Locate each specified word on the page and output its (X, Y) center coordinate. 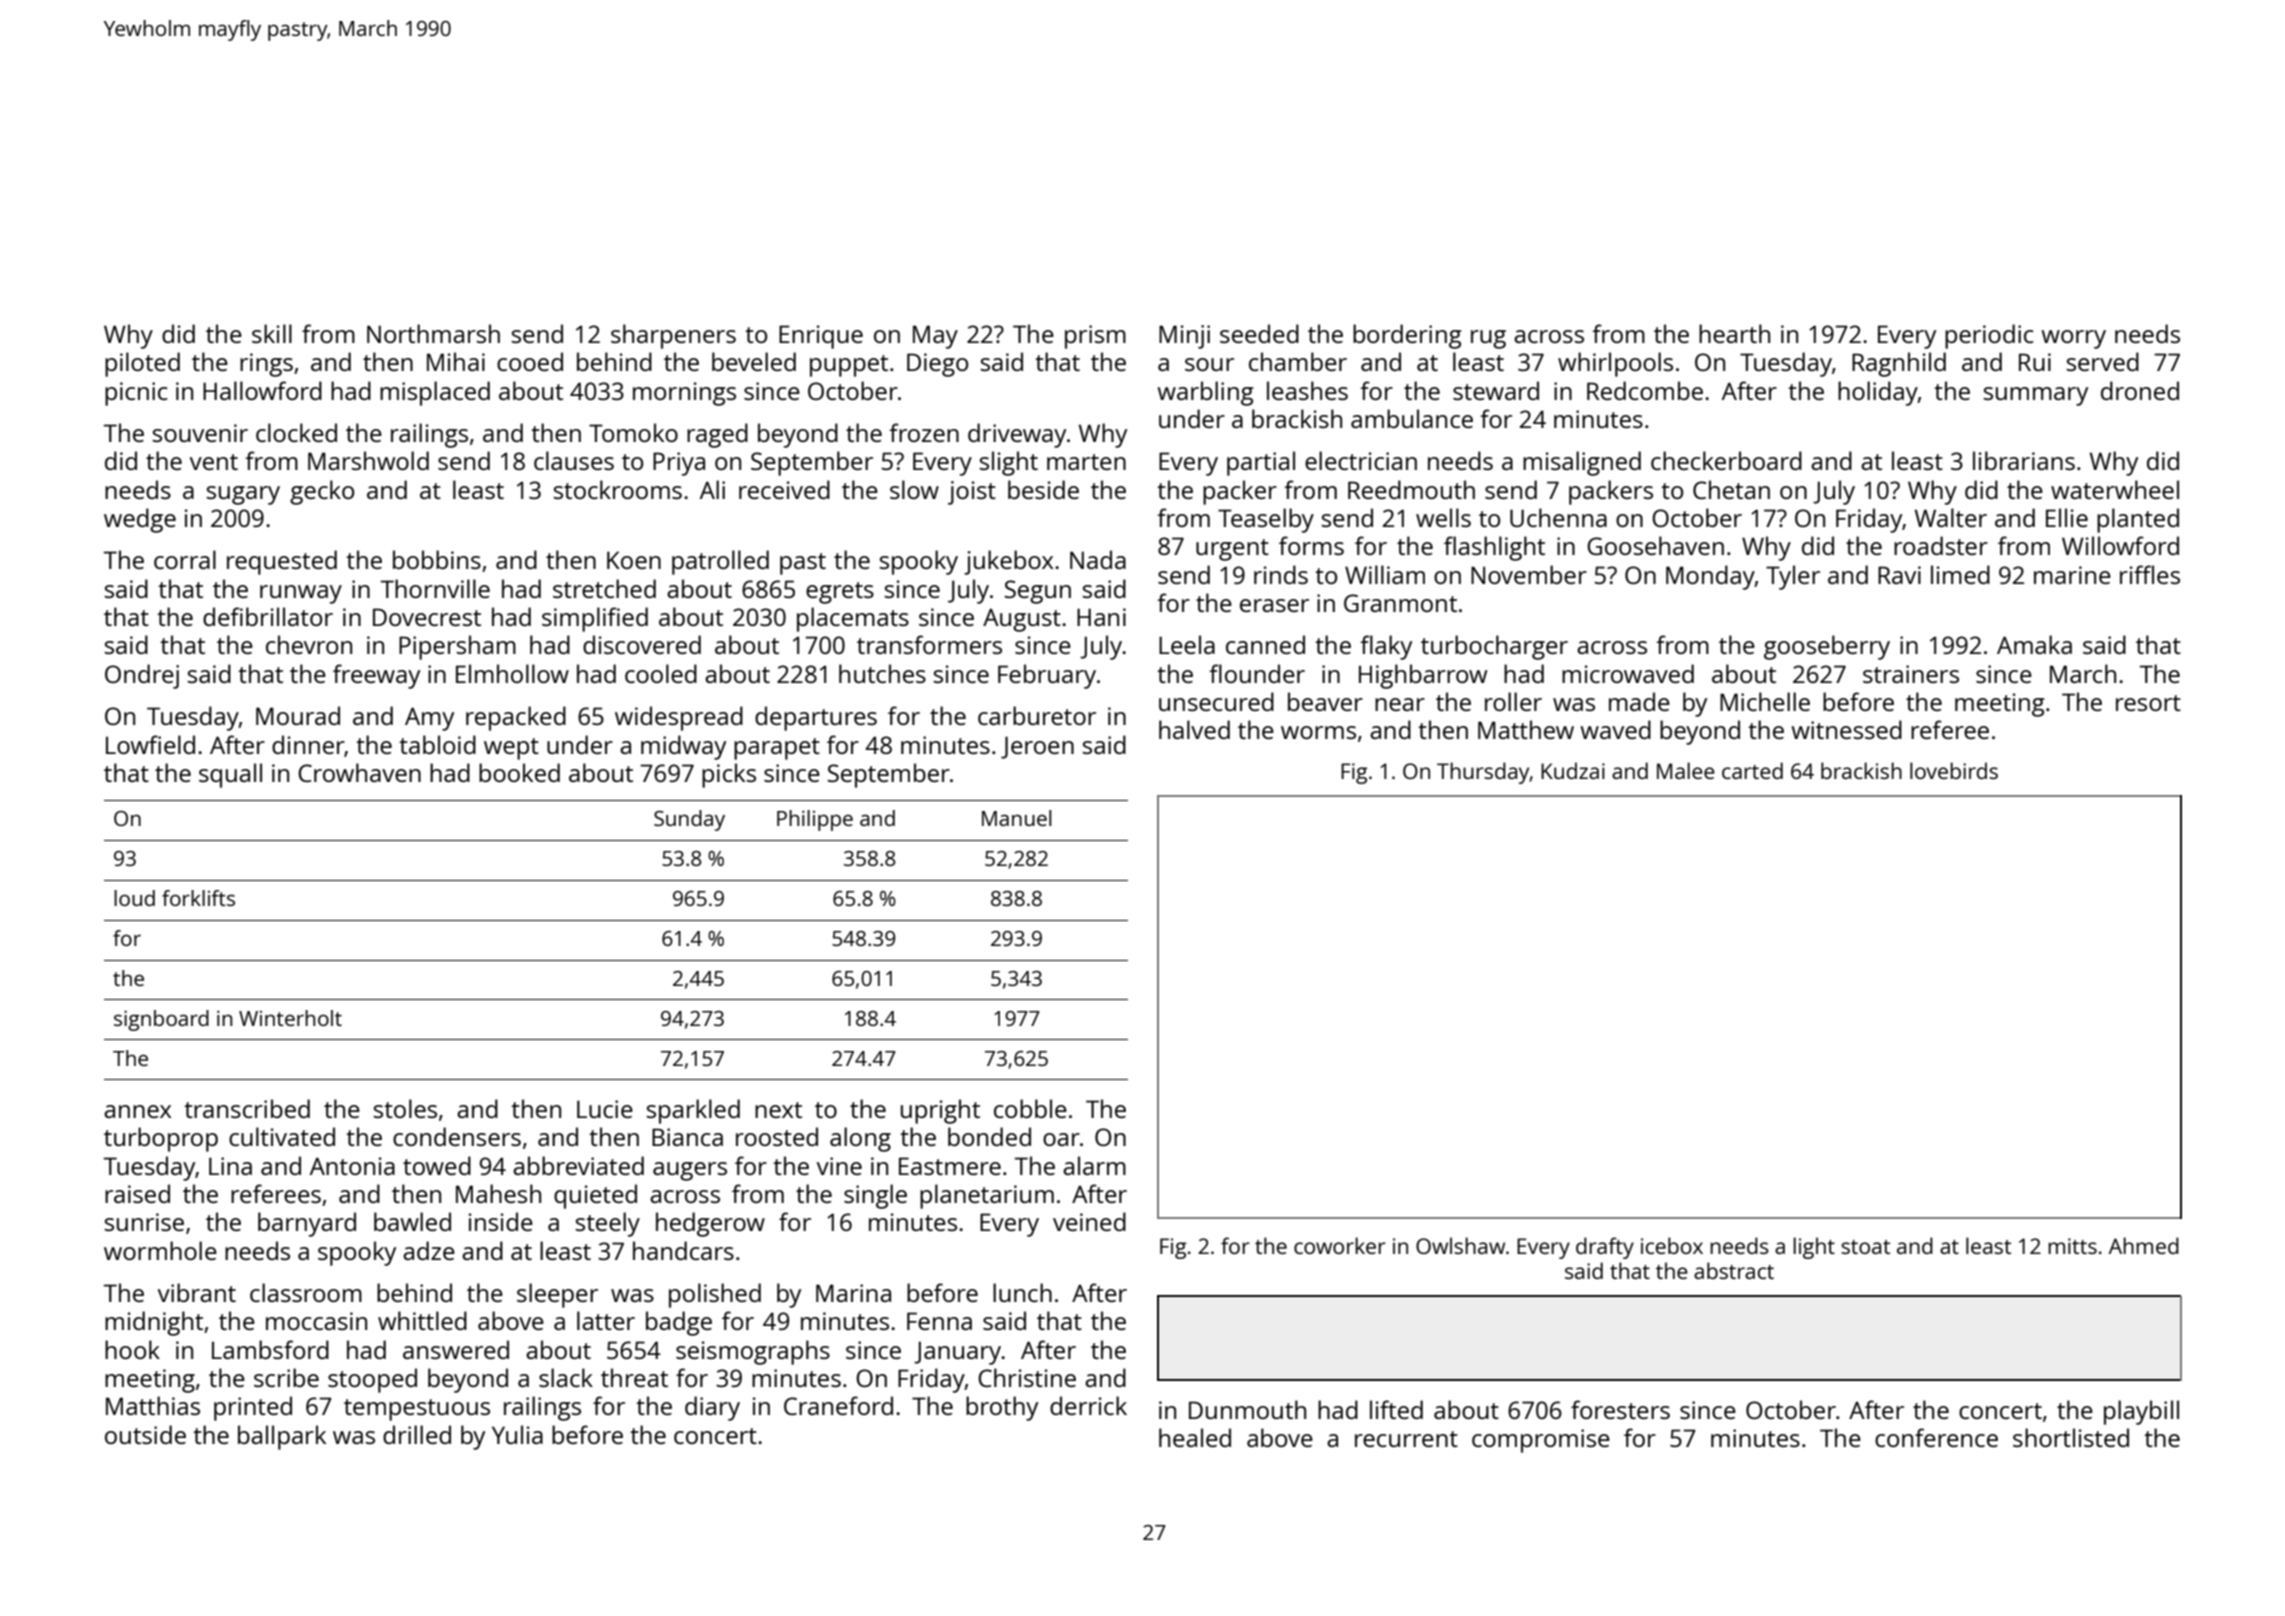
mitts (2072, 1246)
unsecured (1216, 701)
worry (2073, 339)
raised (137, 1193)
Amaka (2034, 644)
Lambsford (270, 1349)
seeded (1259, 333)
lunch (1022, 1292)
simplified (595, 619)
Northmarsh (433, 333)
